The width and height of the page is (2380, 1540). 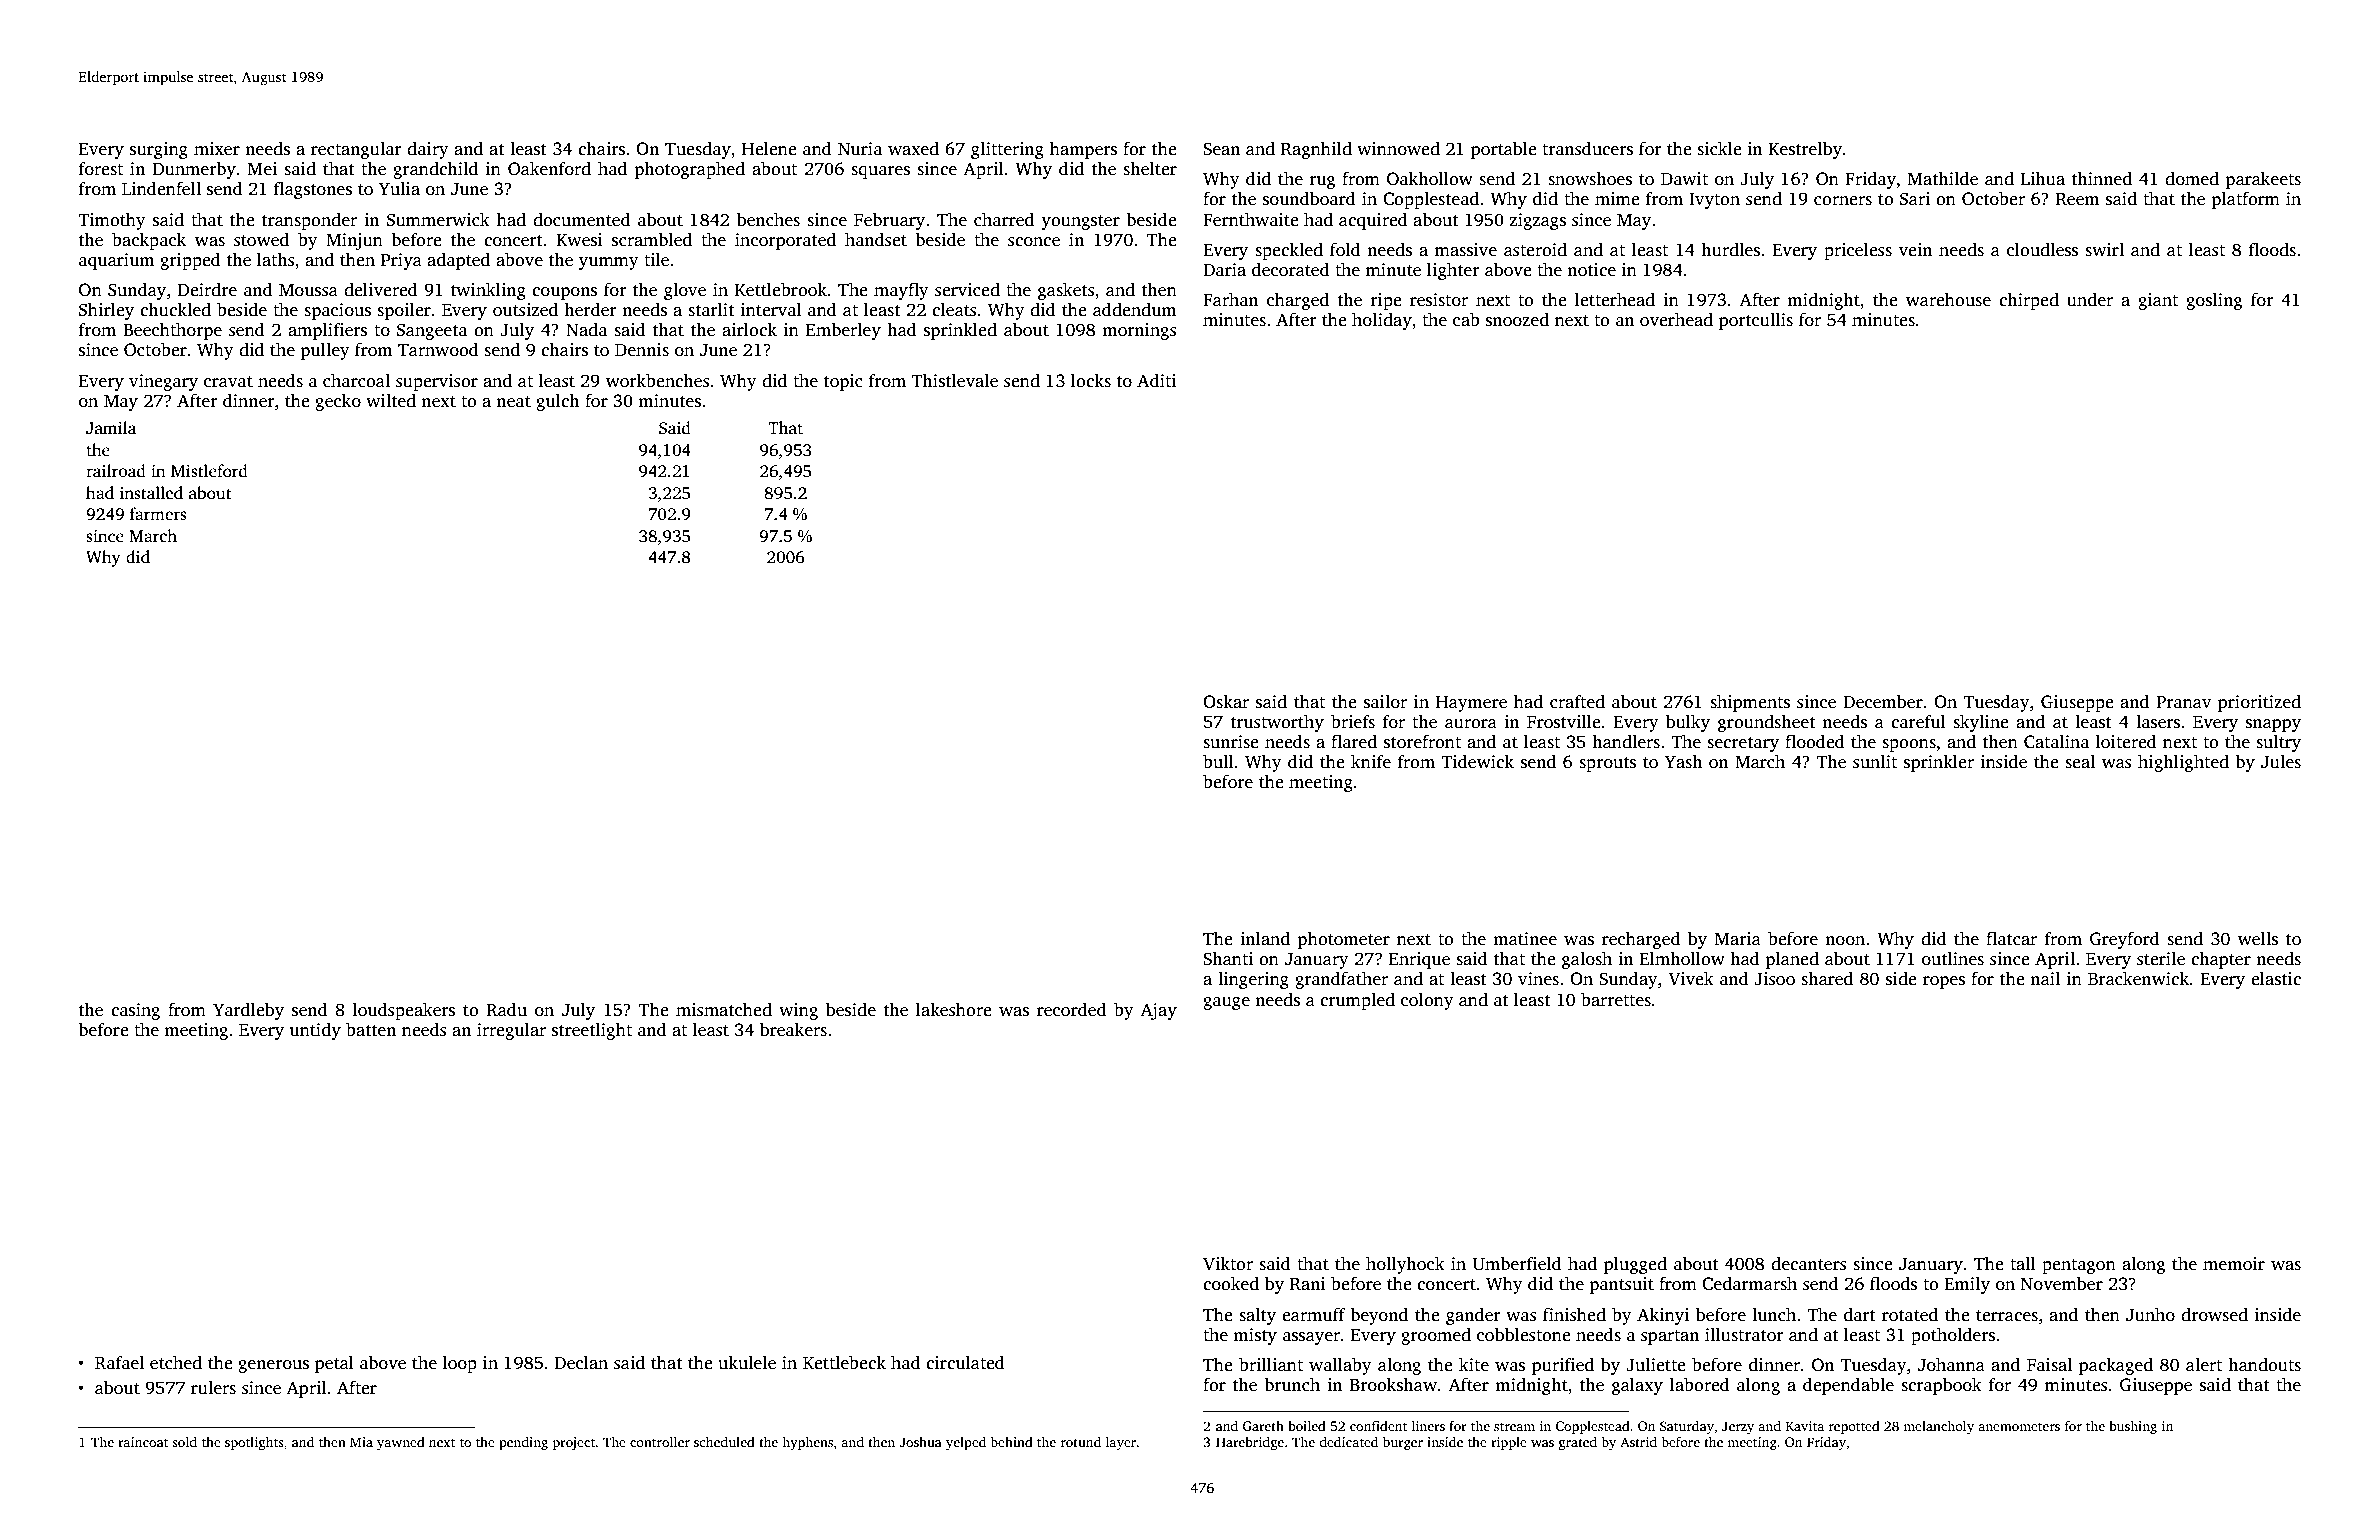 What do you see at coordinates (1883, 701) in the page?
I see `December` at bounding box center [1883, 701].
